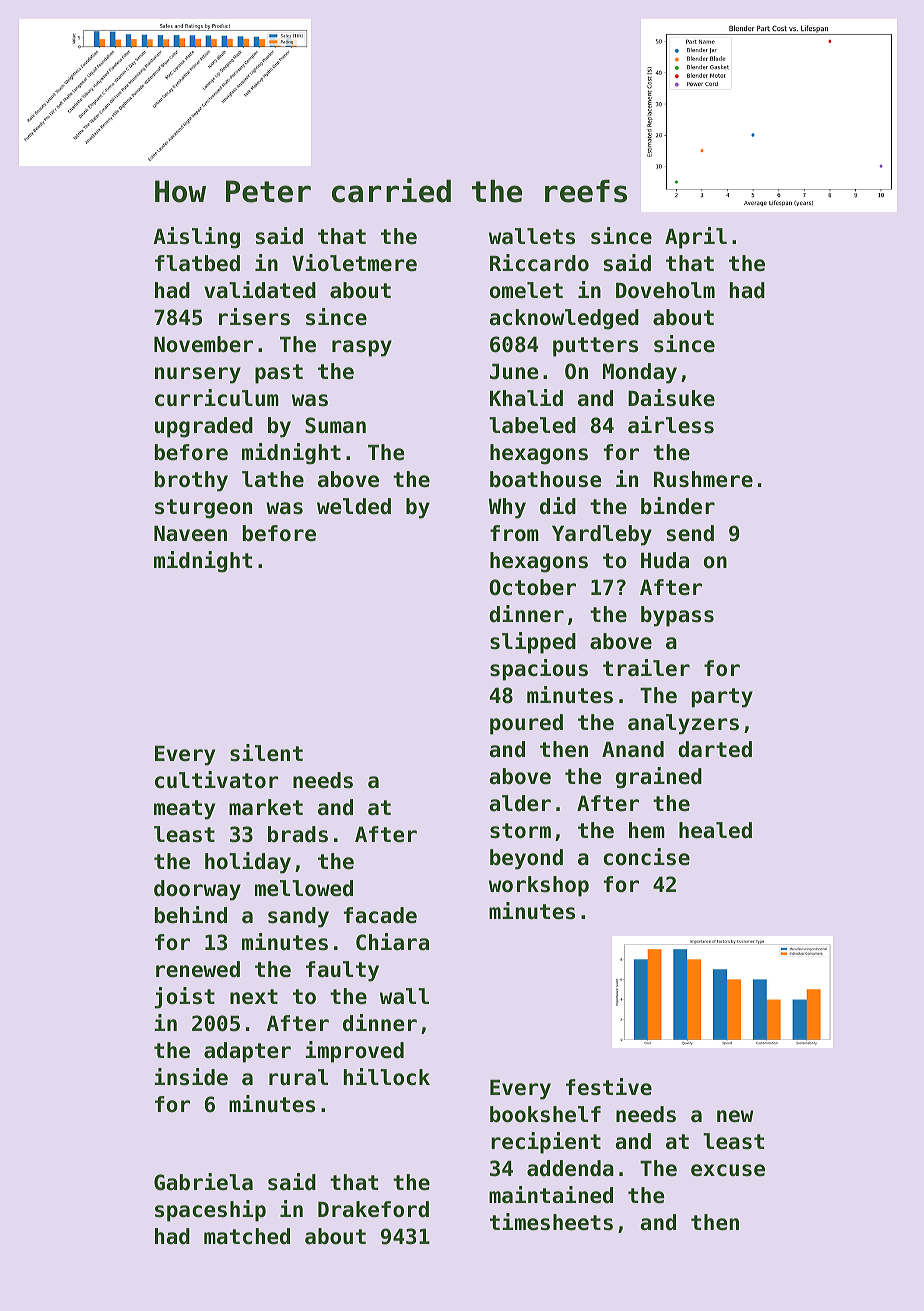 The image size is (924, 1311). I want to click on alder, so click(520, 803).
